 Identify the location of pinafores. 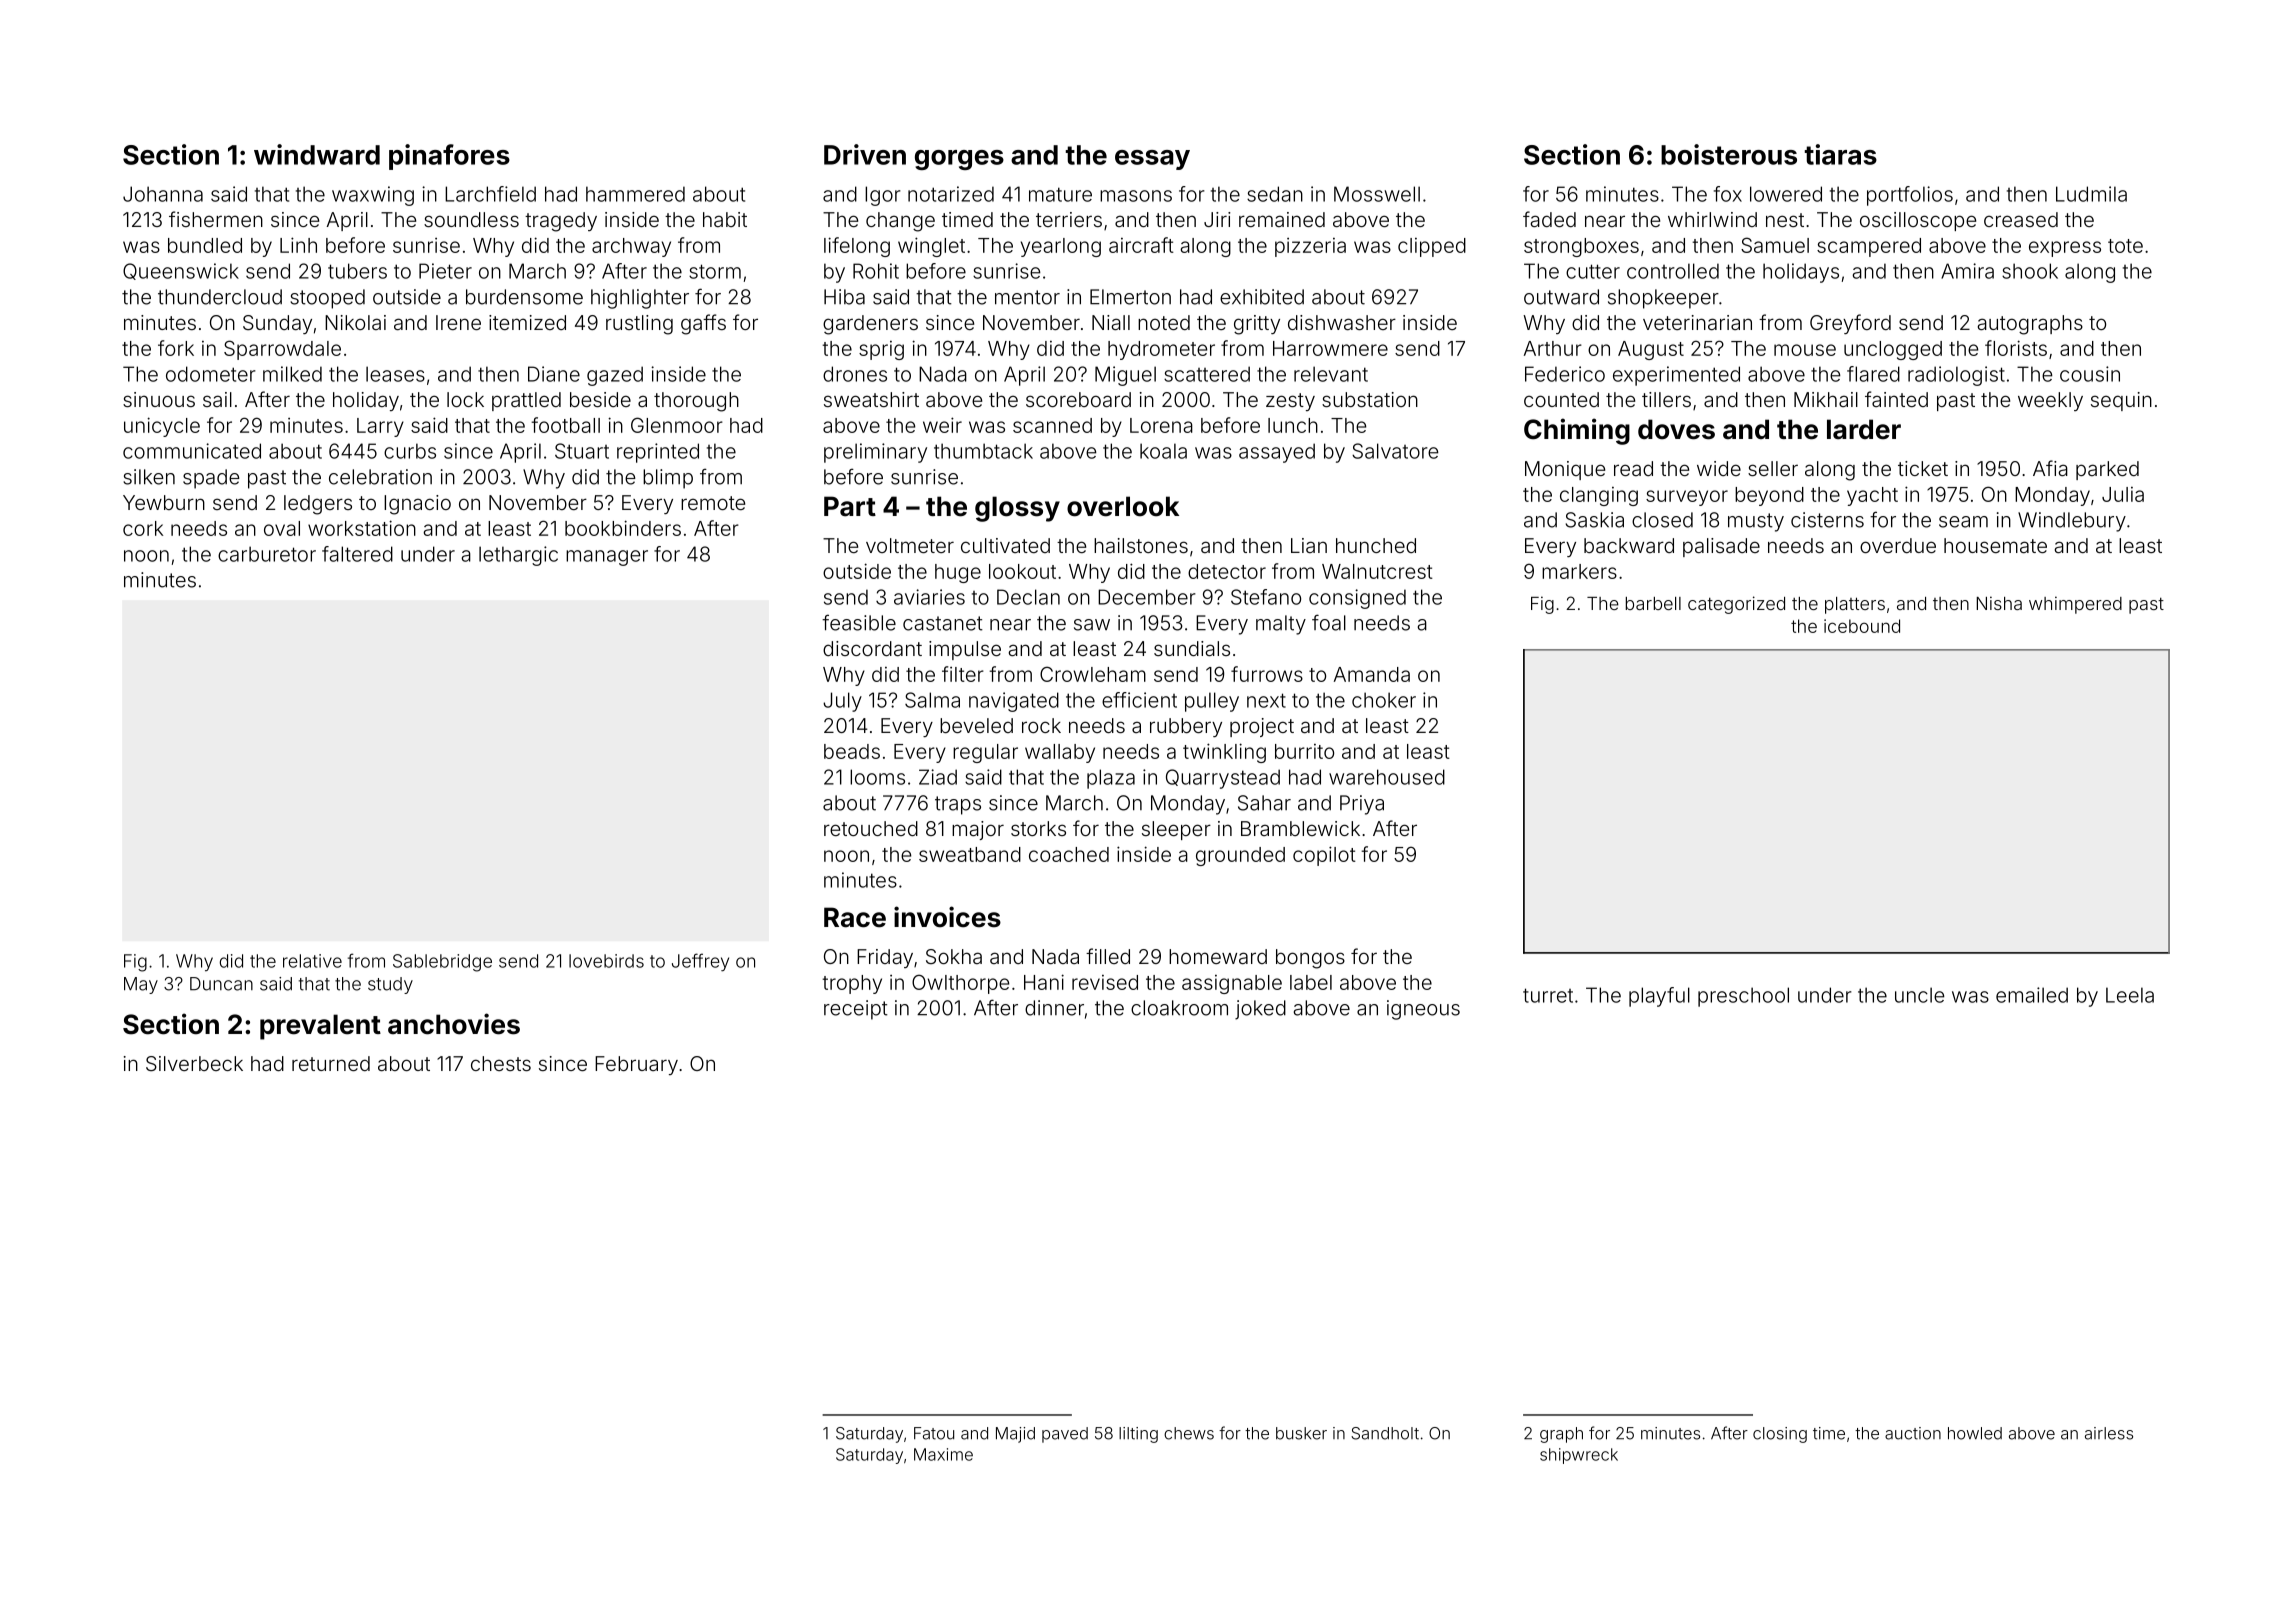
(449, 157).
